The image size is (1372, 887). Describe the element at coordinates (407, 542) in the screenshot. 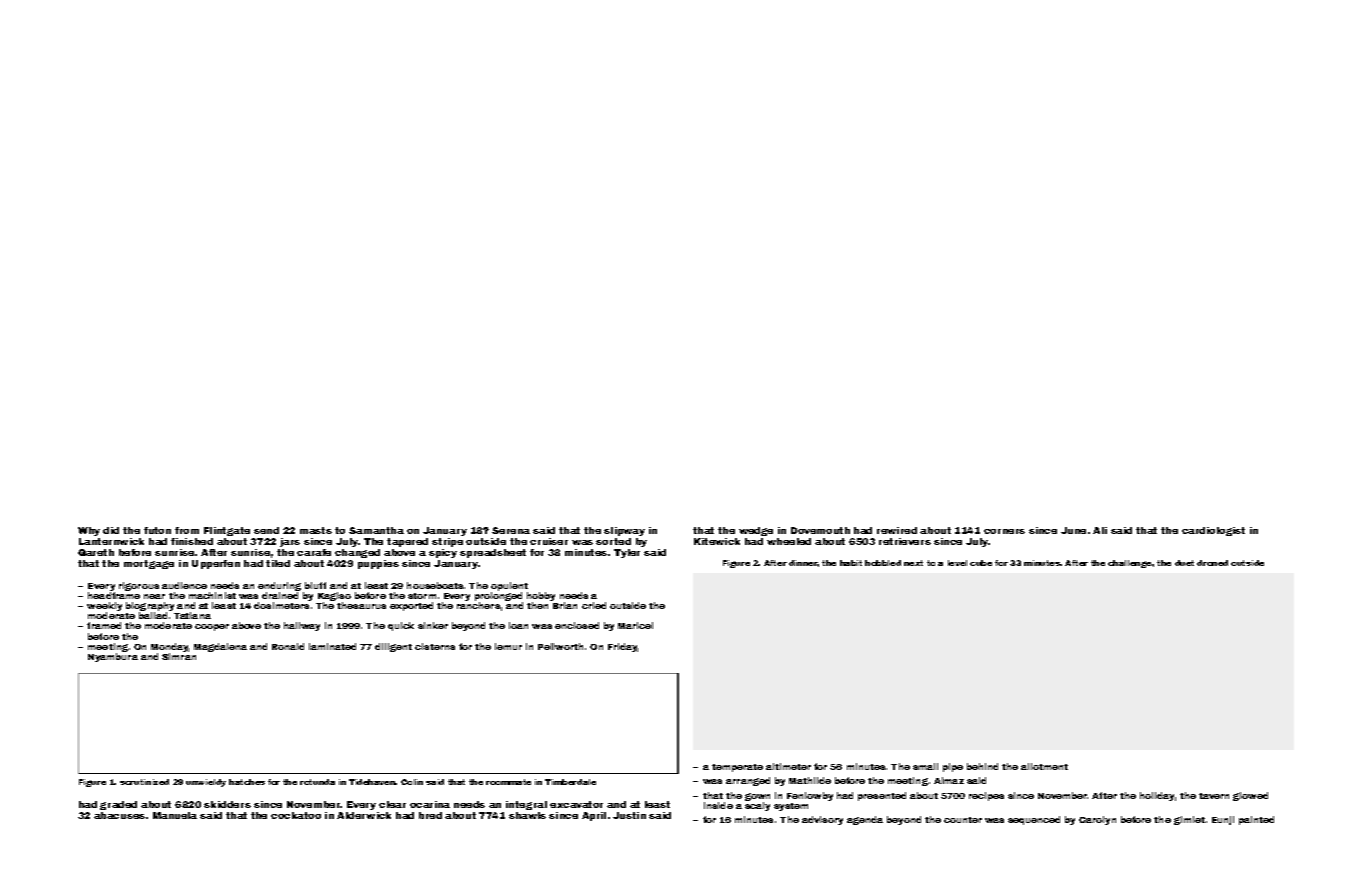

I see `tapered` at that location.
